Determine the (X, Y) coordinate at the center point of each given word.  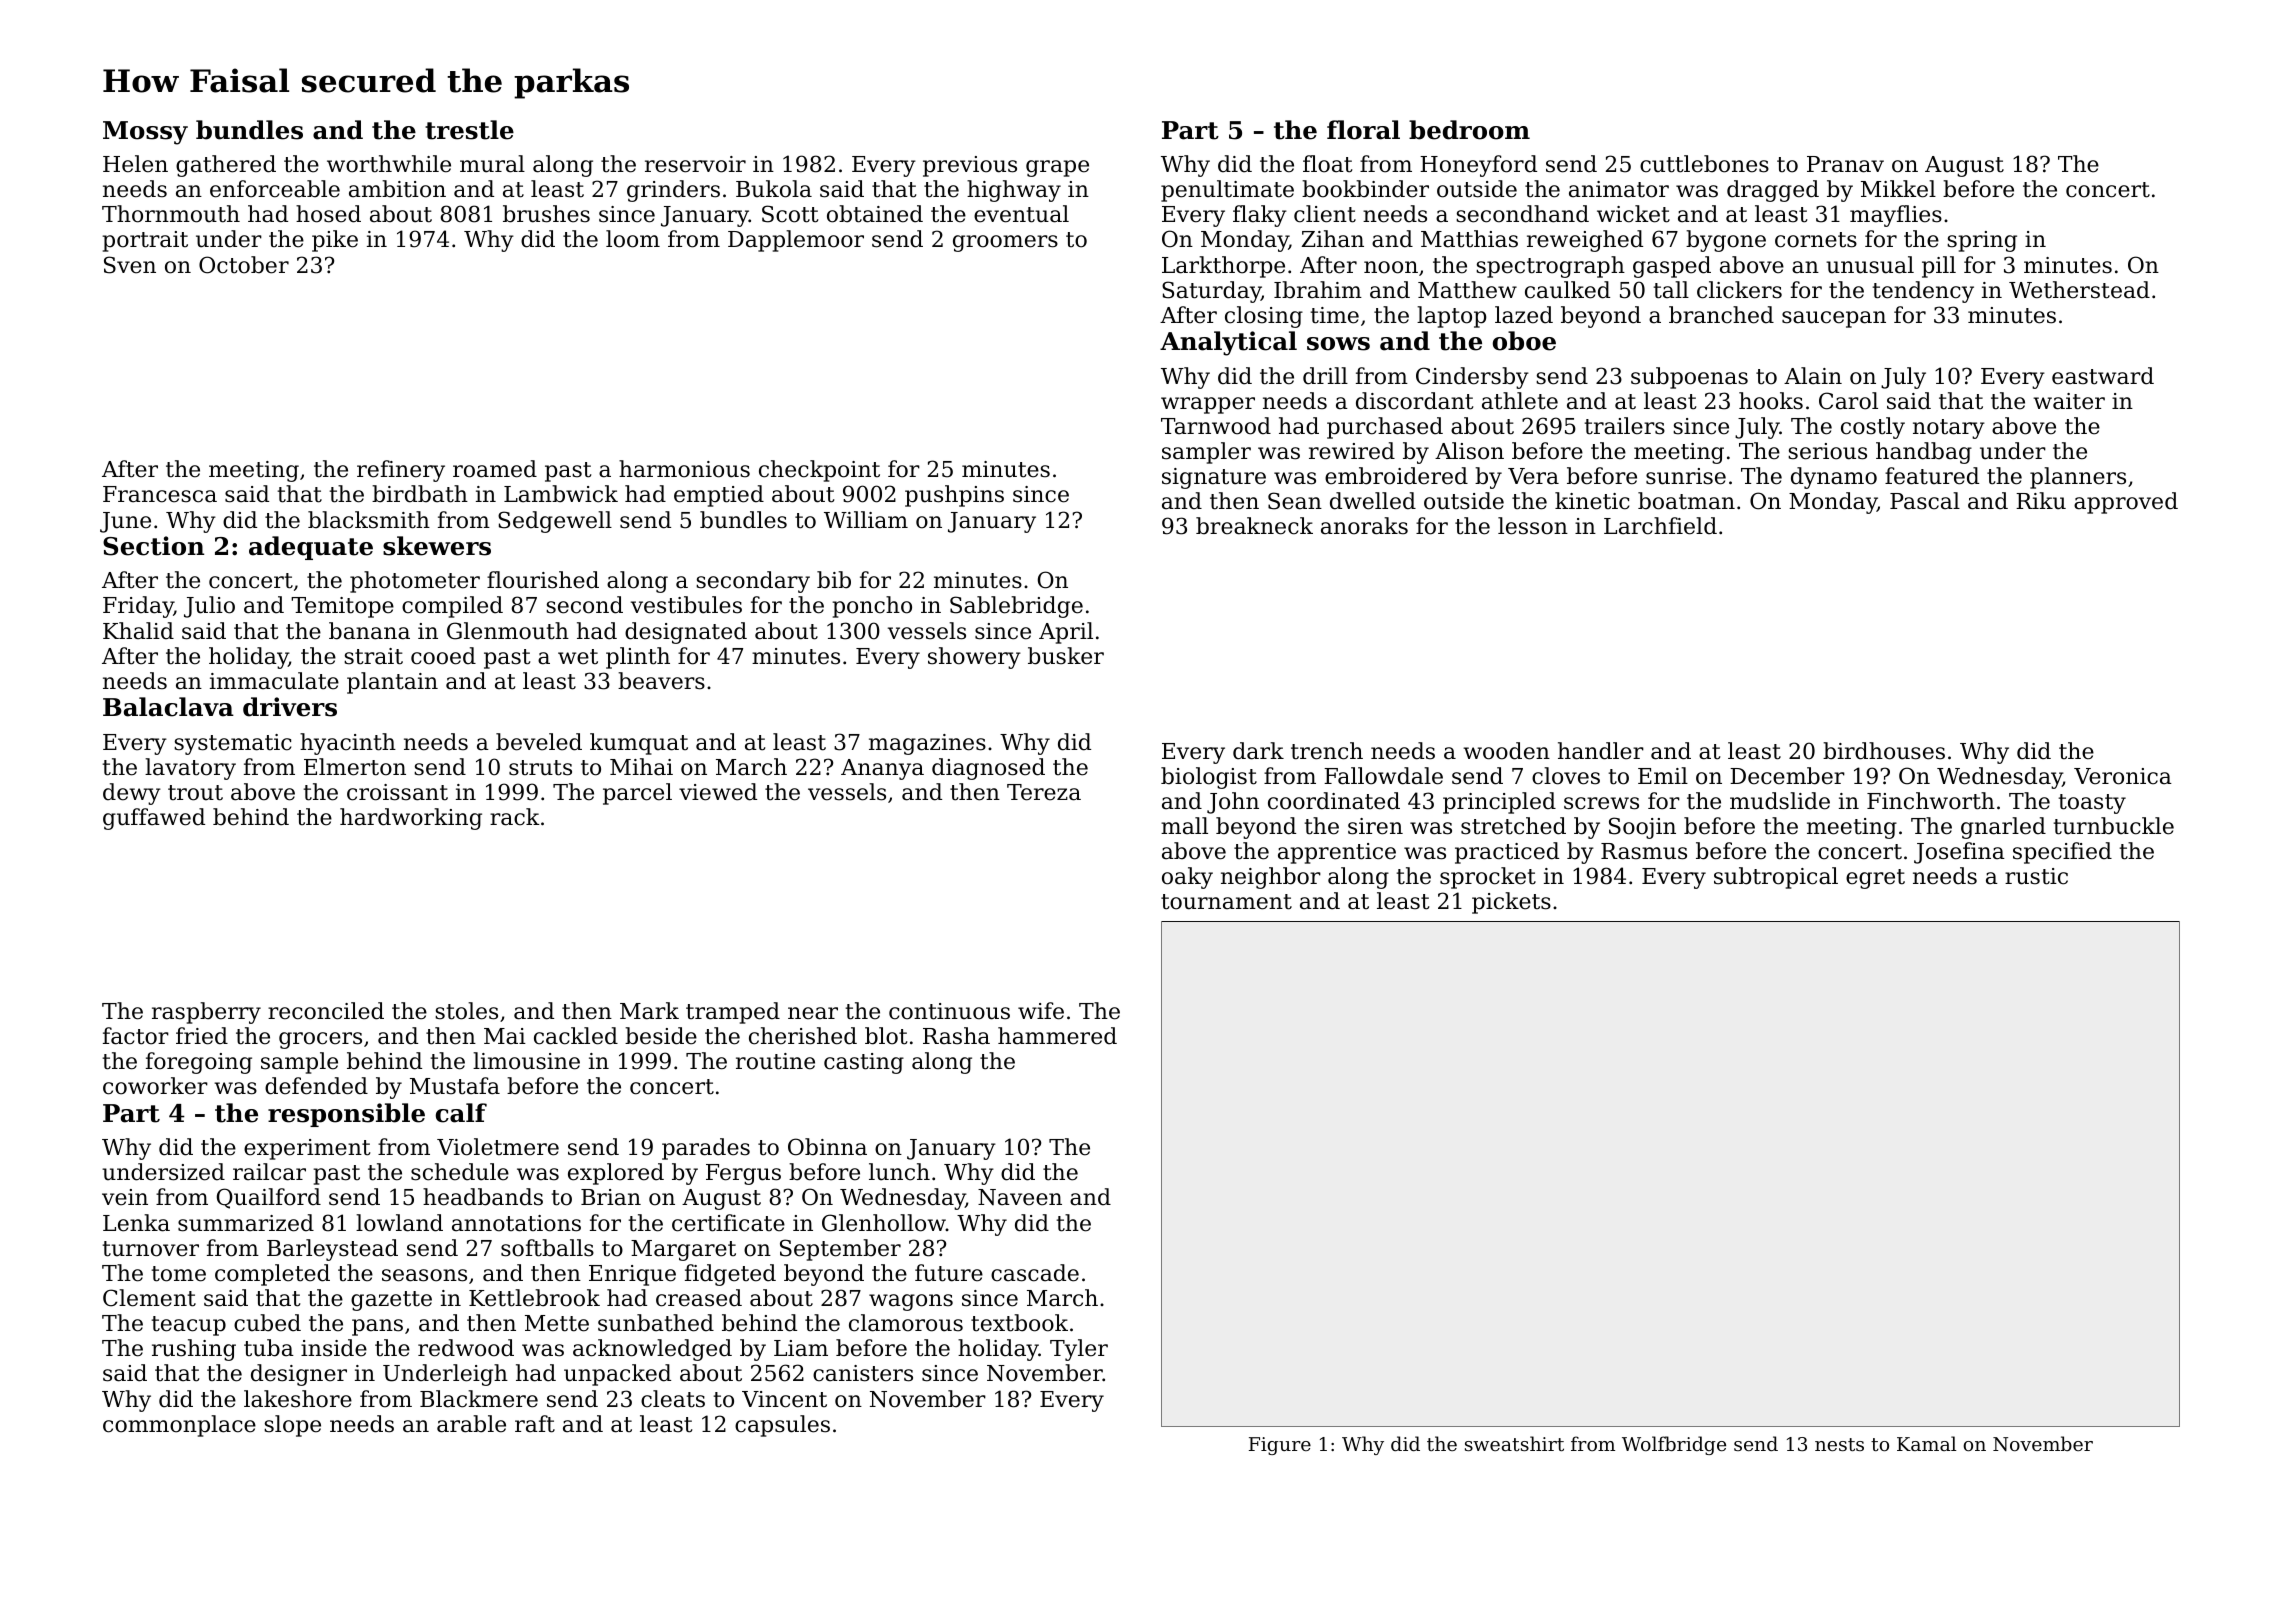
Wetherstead (2079, 290)
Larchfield (1660, 526)
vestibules (686, 605)
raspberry (206, 1013)
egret (1875, 879)
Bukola (774, 189)
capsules (782, 1426)
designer (299, 1375)
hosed (328, 214)
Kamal (1926, 1443)
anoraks (1364, 526)
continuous (949, 1011)
